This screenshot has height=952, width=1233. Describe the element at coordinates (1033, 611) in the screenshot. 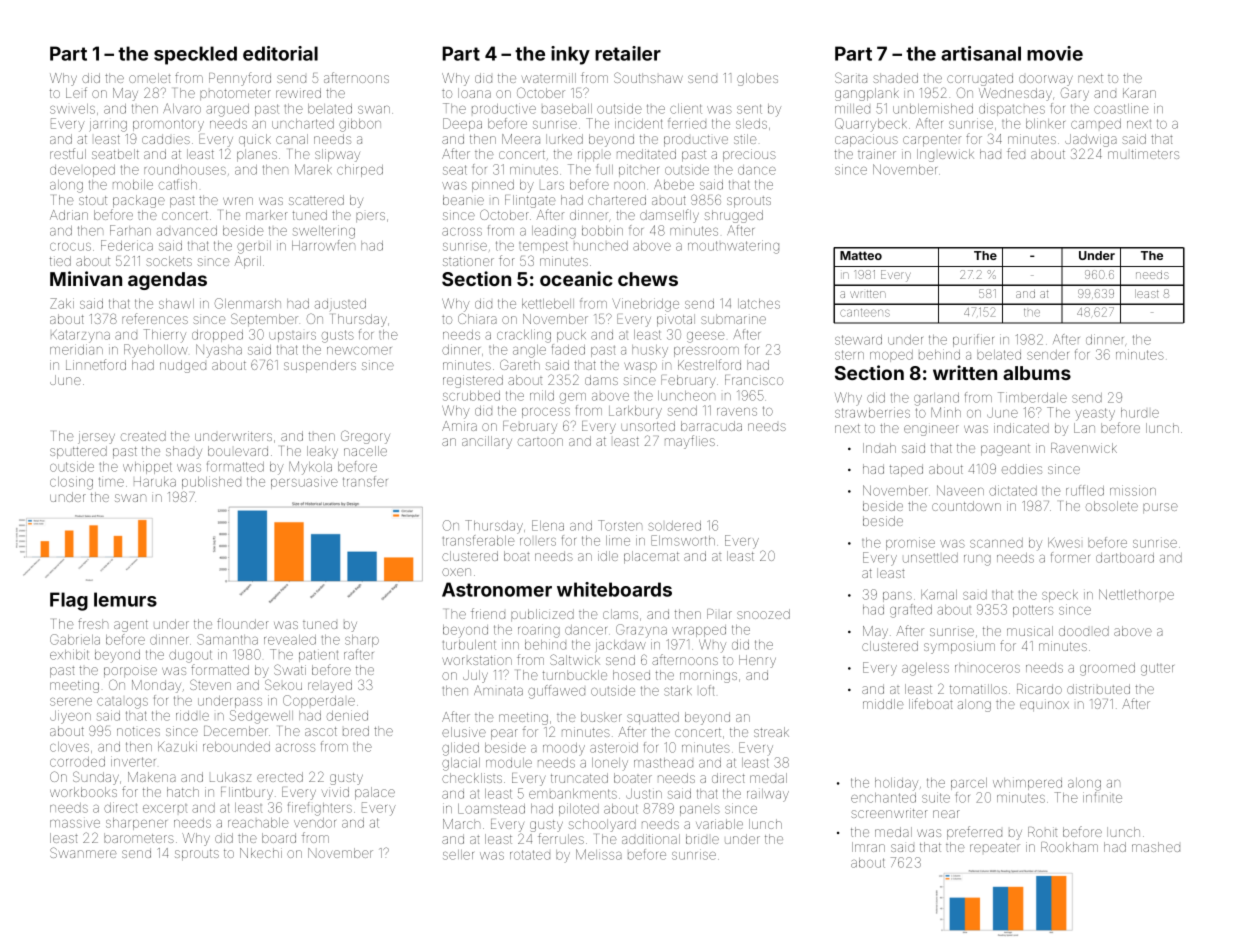

I see `potters` at that location.
